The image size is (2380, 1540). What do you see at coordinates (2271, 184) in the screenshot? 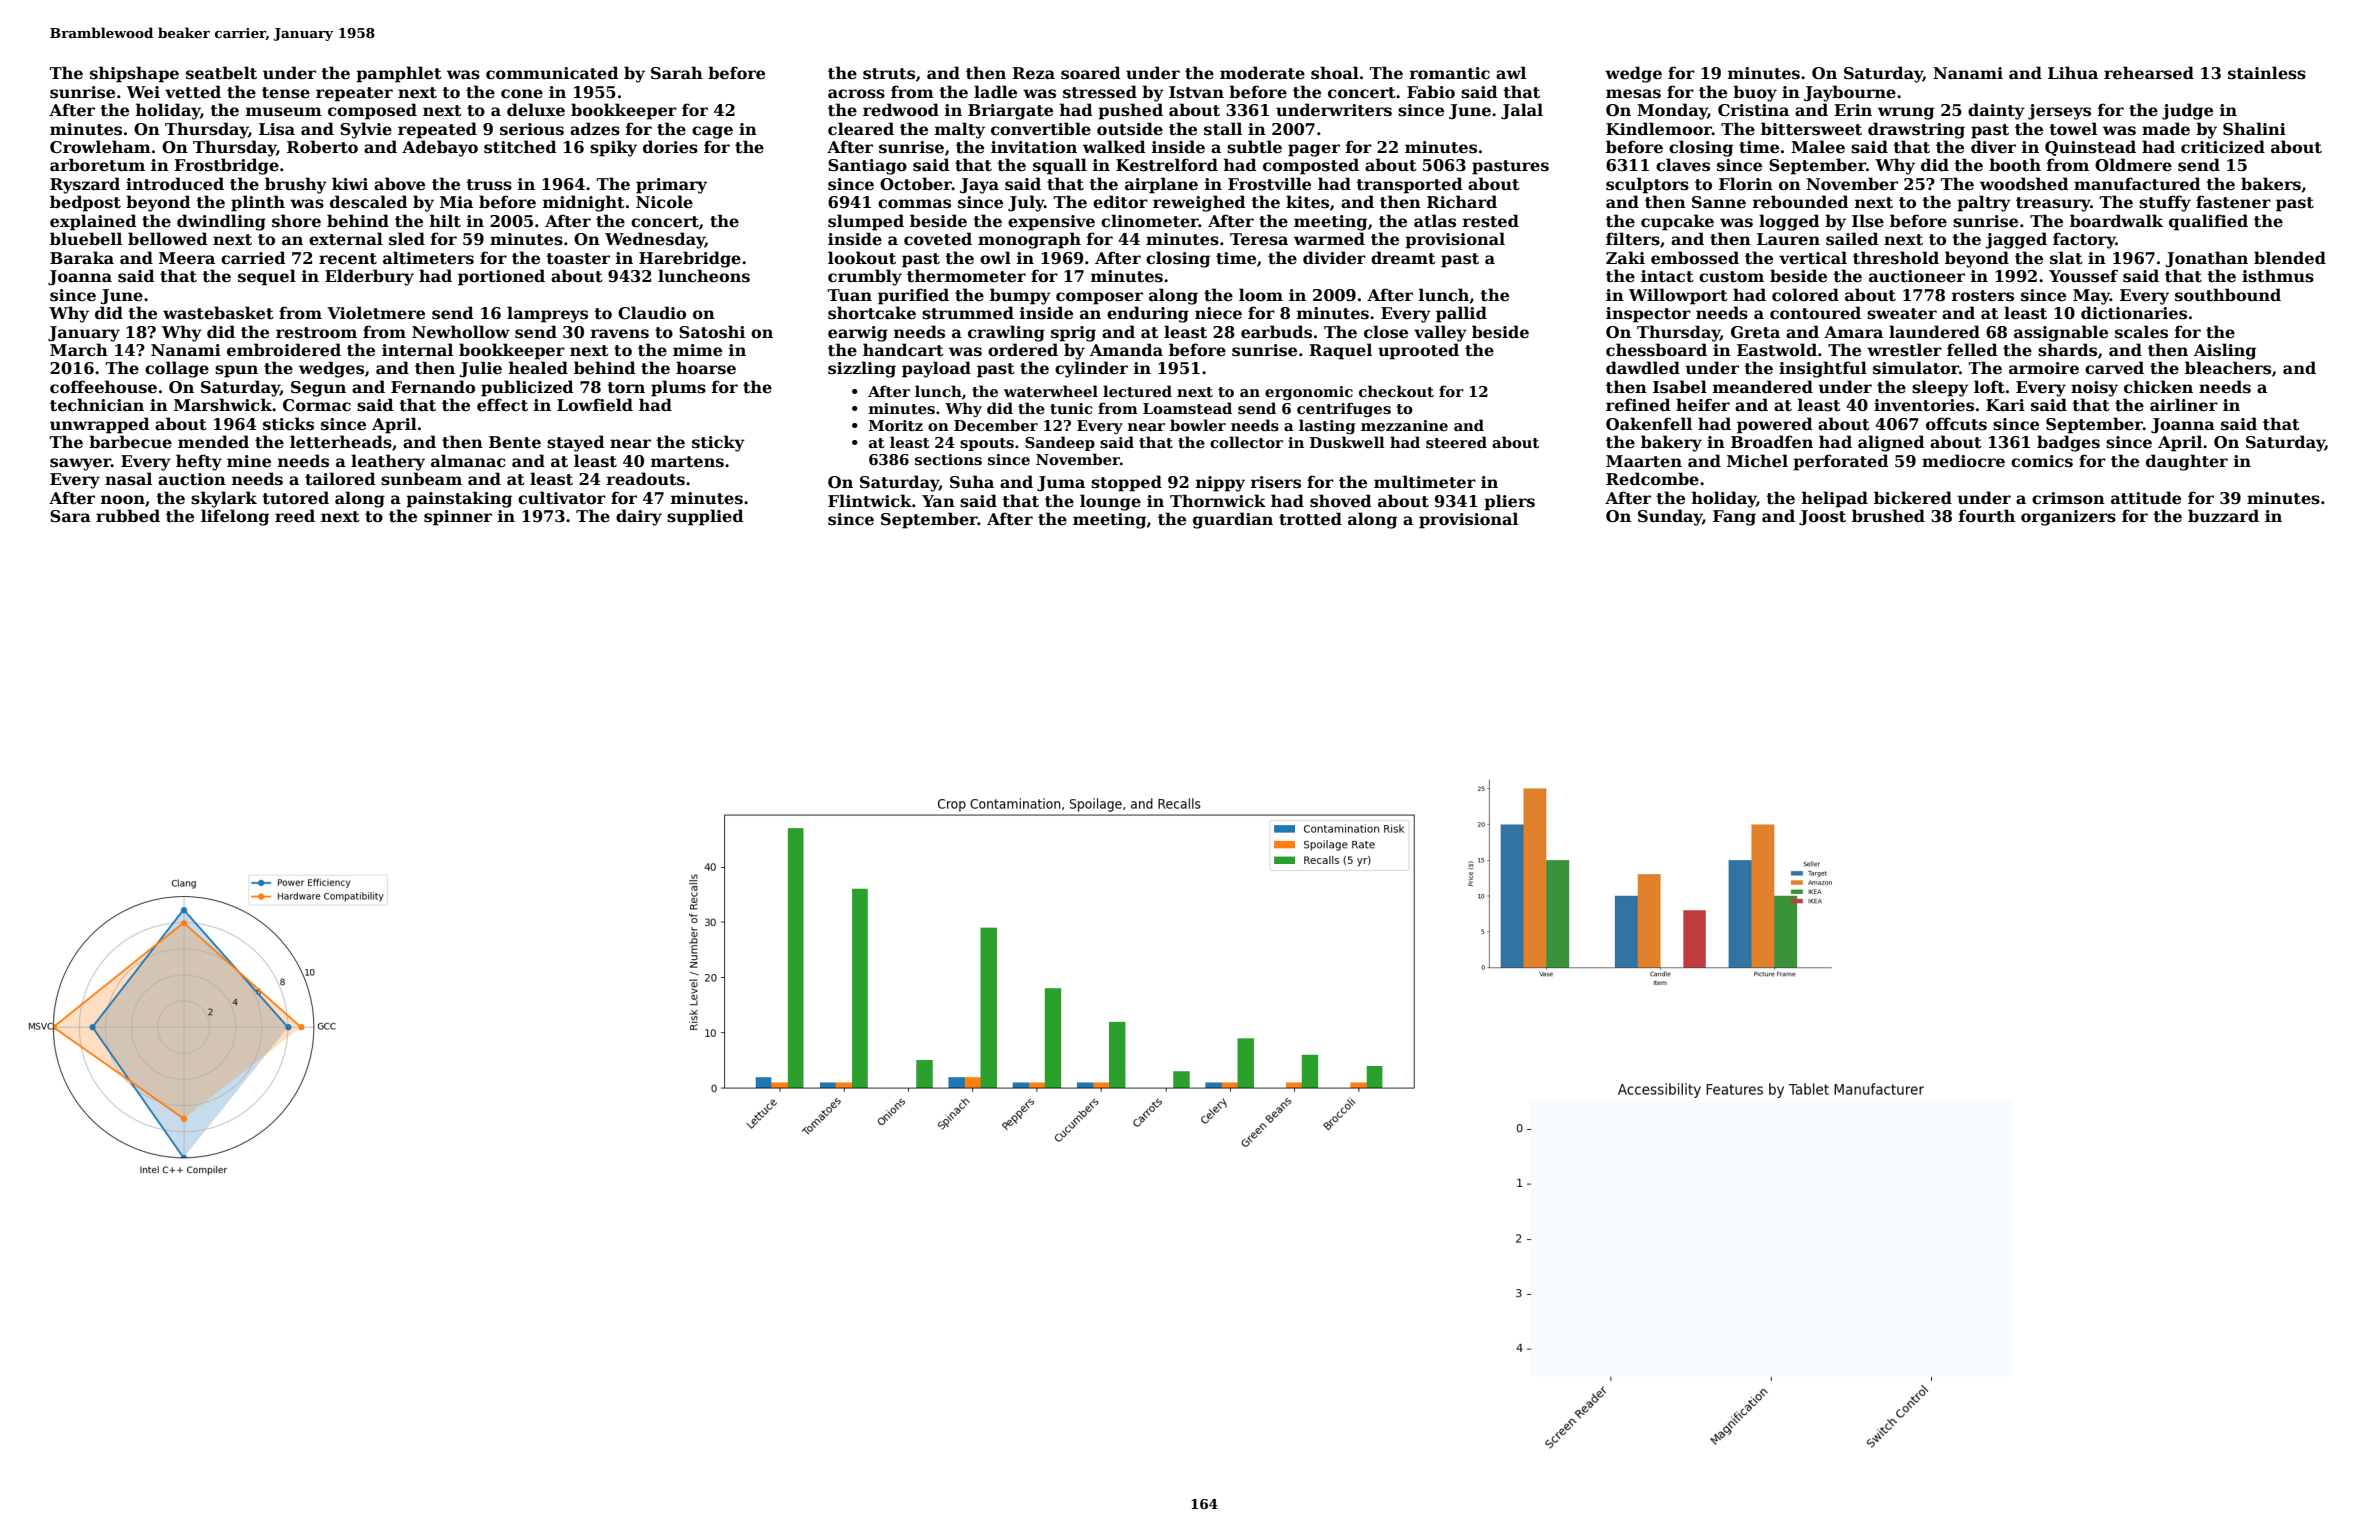
I see `bakers` at bounding box center [2271, 184].
